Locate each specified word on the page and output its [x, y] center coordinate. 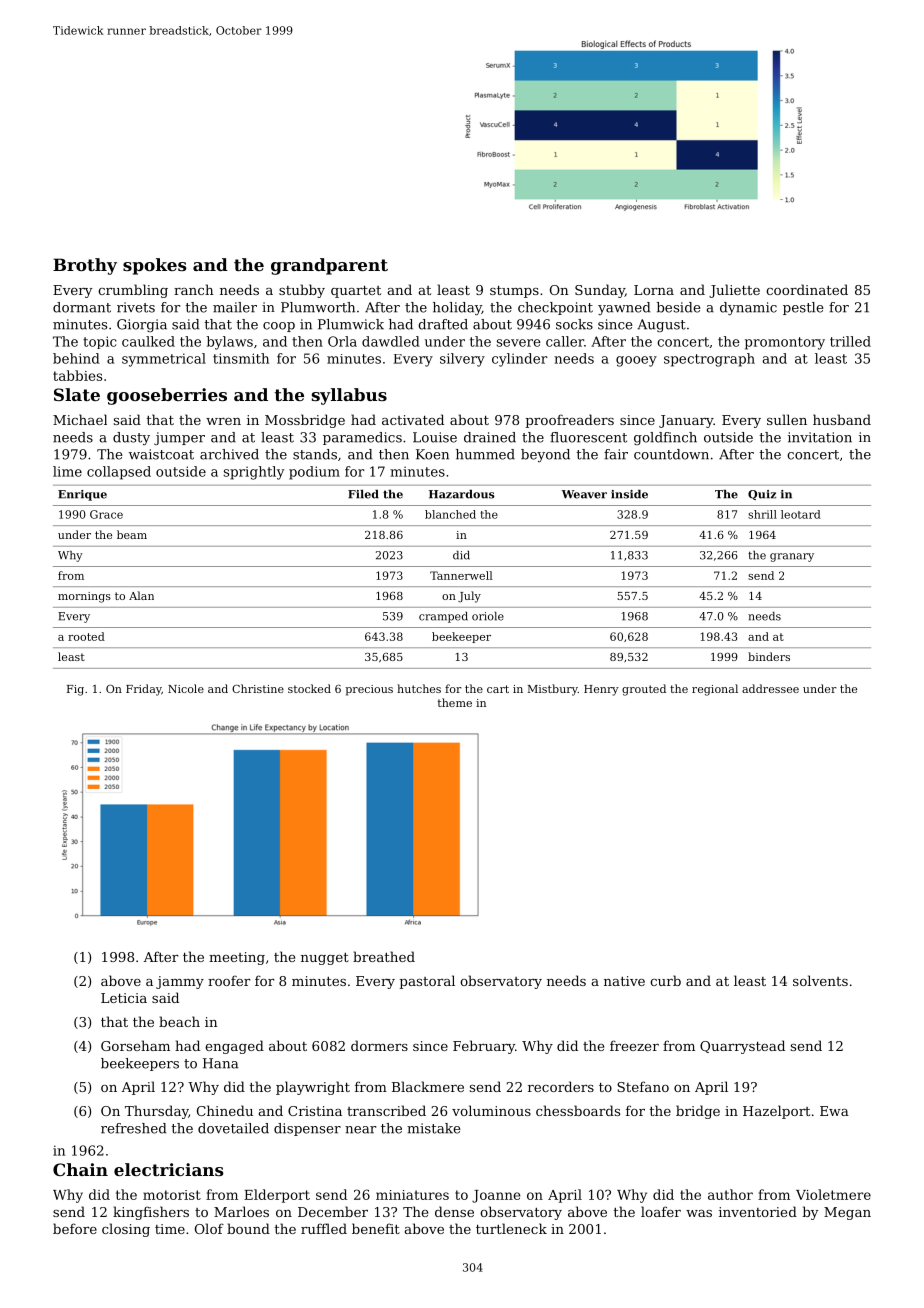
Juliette [734, 291]
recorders [561, 1086]
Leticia [124, 998]
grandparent [329, 266]
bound [248, 1228]
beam [132, 534]
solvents [820, 980]
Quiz [762, 495]
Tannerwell [461, 575]
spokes [155, 266]
